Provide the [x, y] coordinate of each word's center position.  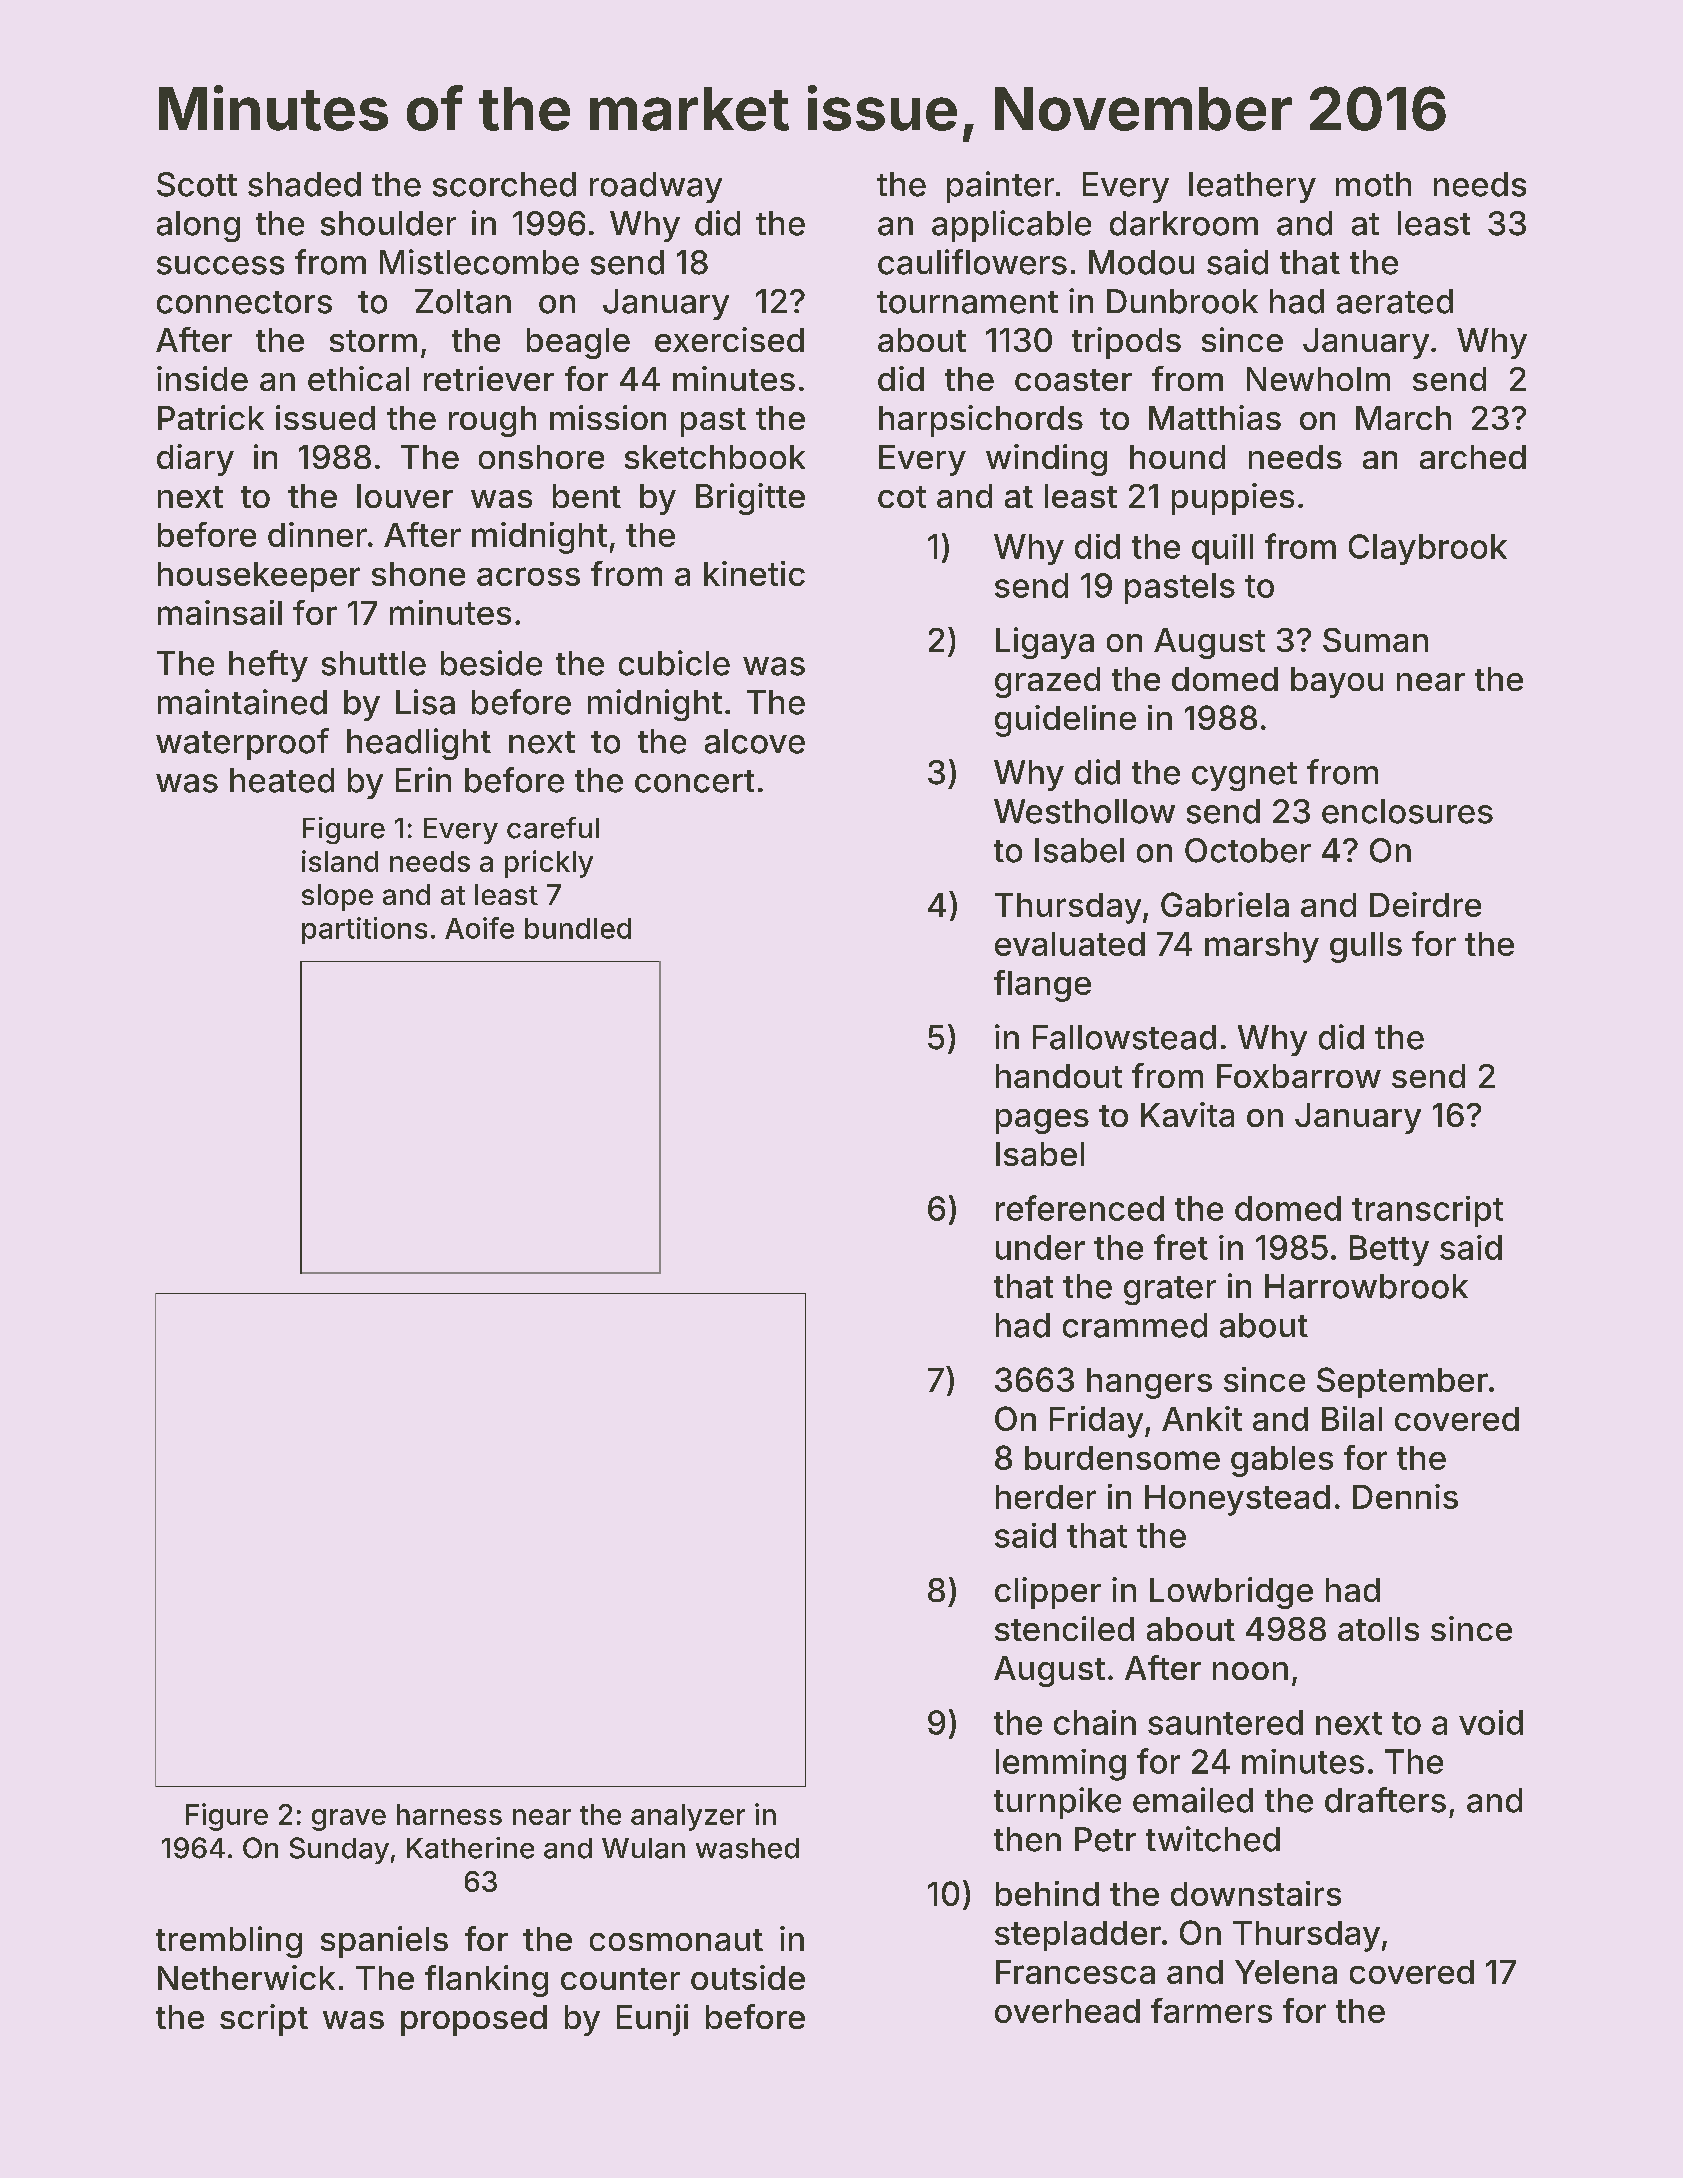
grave [349, 1820]
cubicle [674, 663]
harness [449, 1814]
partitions [364, 930]
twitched [1213, 1839]
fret [1181, 1247]
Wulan [643, 1848]
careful [553, 828]
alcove [755, 741]
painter [1000, 187]
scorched [504, 184]
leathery [1252, 187]
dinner [317, 534]
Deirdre [1425, 904]
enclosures [1407, 811]
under [1040, 1247]
